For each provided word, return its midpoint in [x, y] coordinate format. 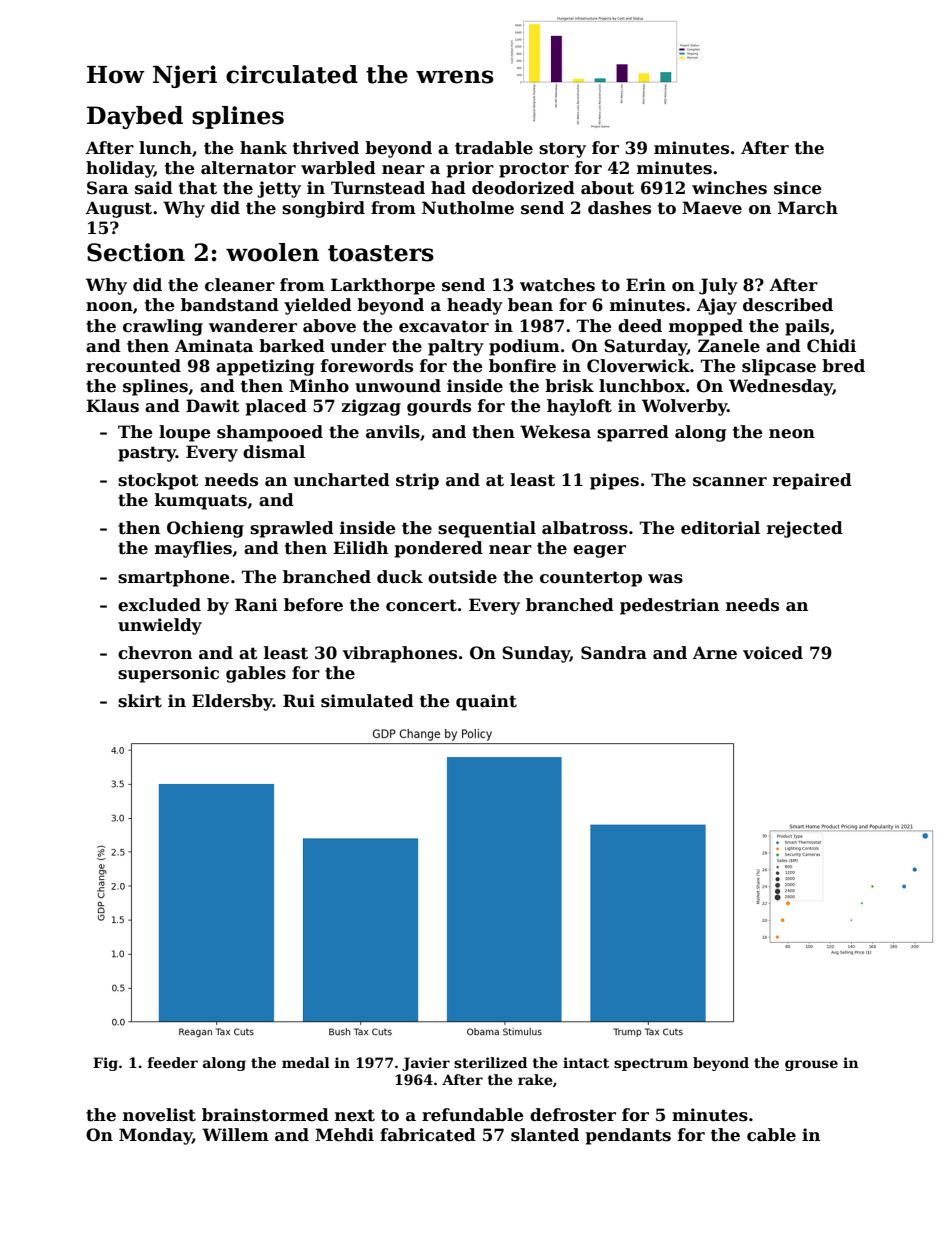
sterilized [490, 1062]
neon [792, 434]
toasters [381, 253]
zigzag [371, 407]
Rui [299, 700]
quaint [486, 702]
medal [306, 1062]
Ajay [717, 306]
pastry [147, 454]
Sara [107, 188]
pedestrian [669, 606]
